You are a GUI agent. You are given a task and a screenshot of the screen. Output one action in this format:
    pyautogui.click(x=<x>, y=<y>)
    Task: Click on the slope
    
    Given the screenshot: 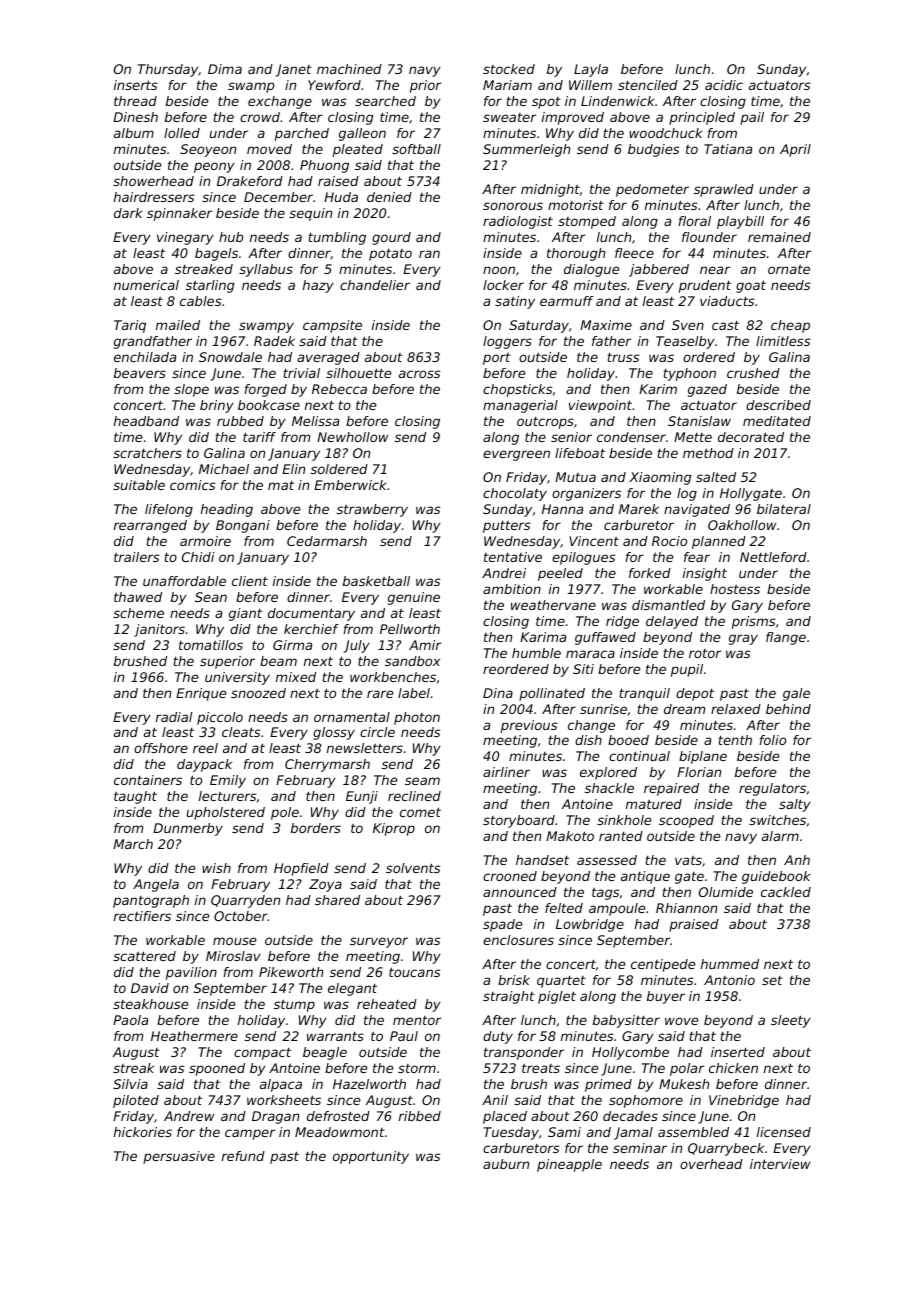 What is the action you would take?
    pyautogui.click(x=191, y=390)
